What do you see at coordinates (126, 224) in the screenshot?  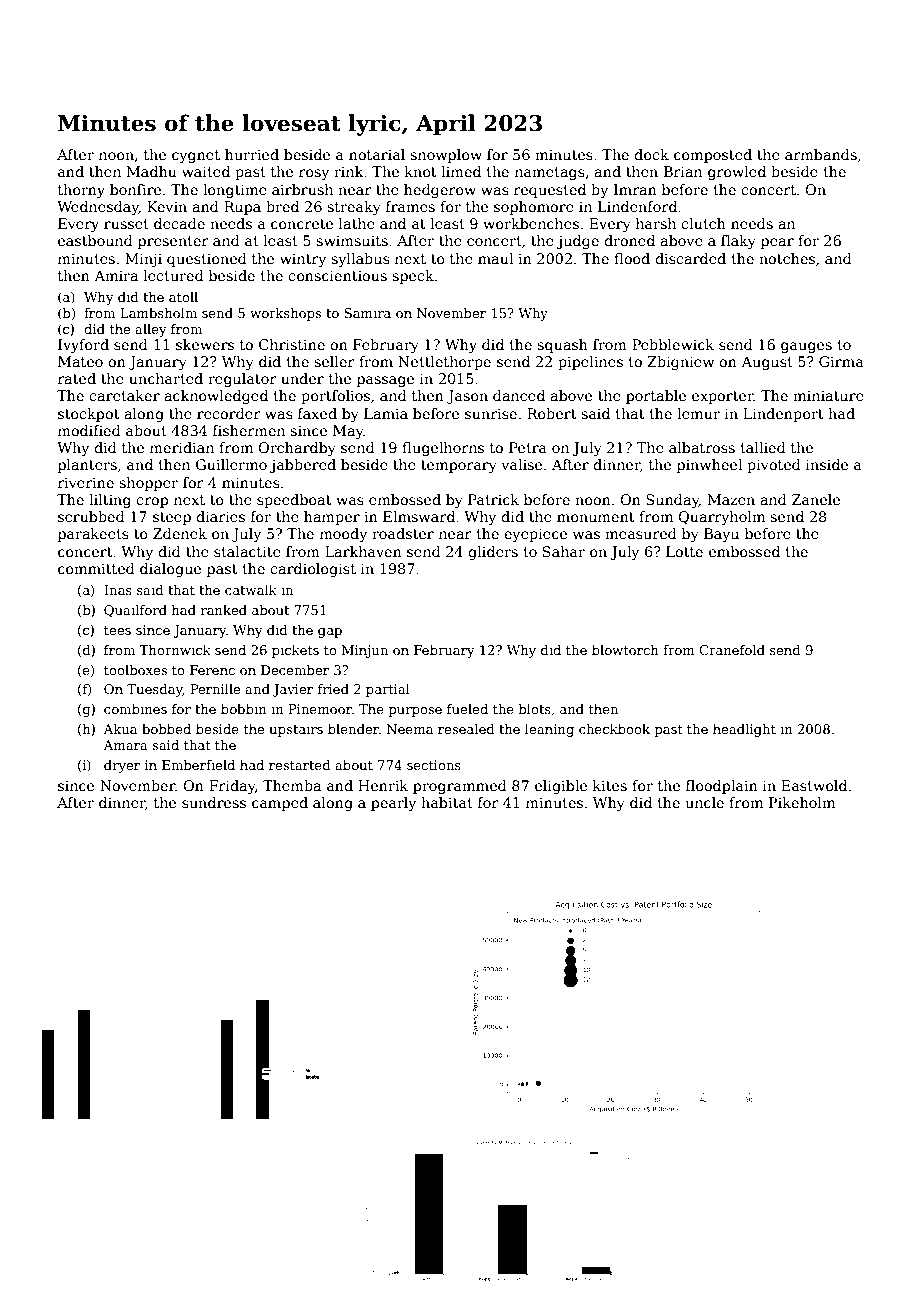 I see `russet` at bounding box center [126, 224].
